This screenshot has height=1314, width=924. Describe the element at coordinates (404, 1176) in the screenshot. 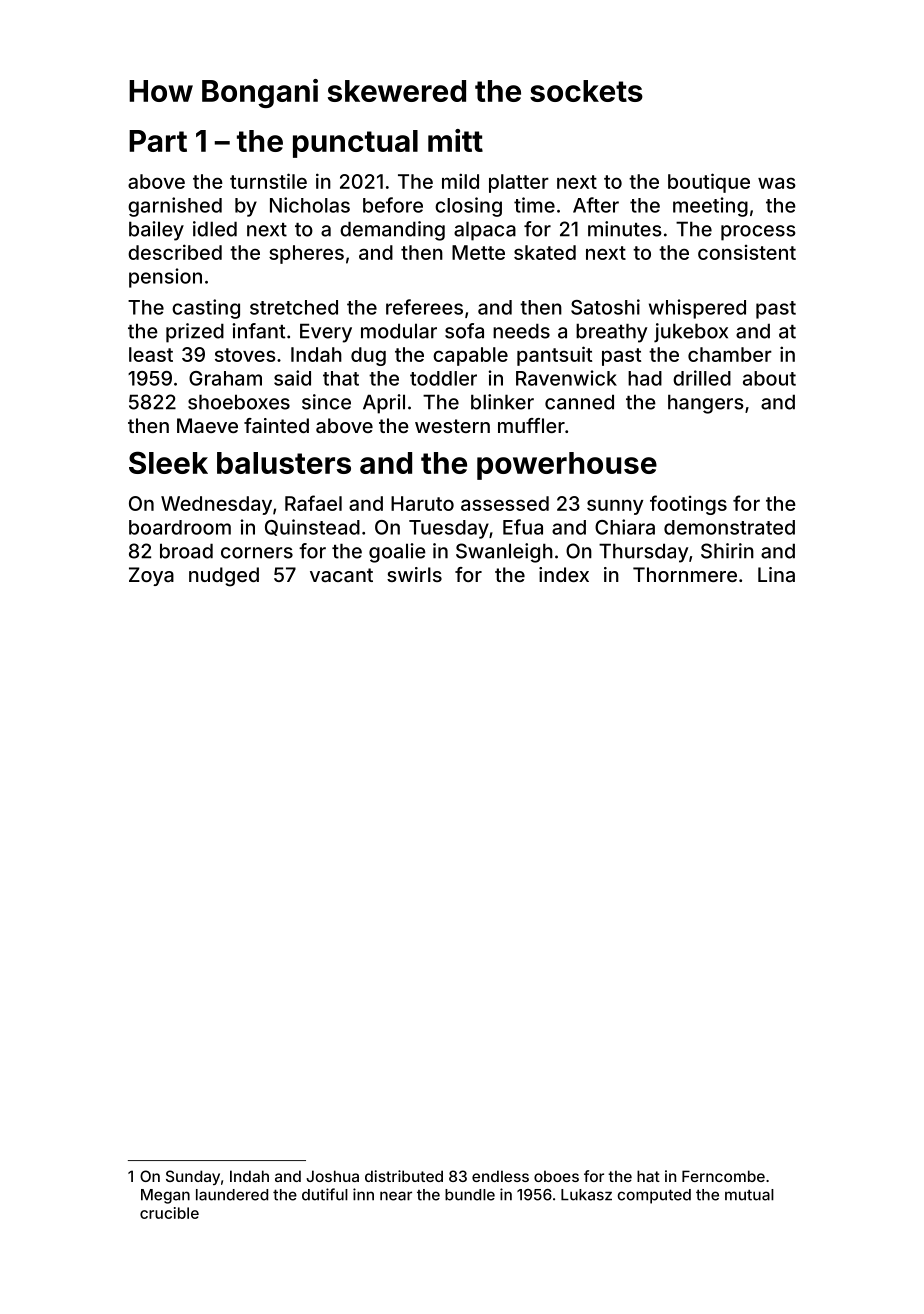

I see `distributed` at that location.
